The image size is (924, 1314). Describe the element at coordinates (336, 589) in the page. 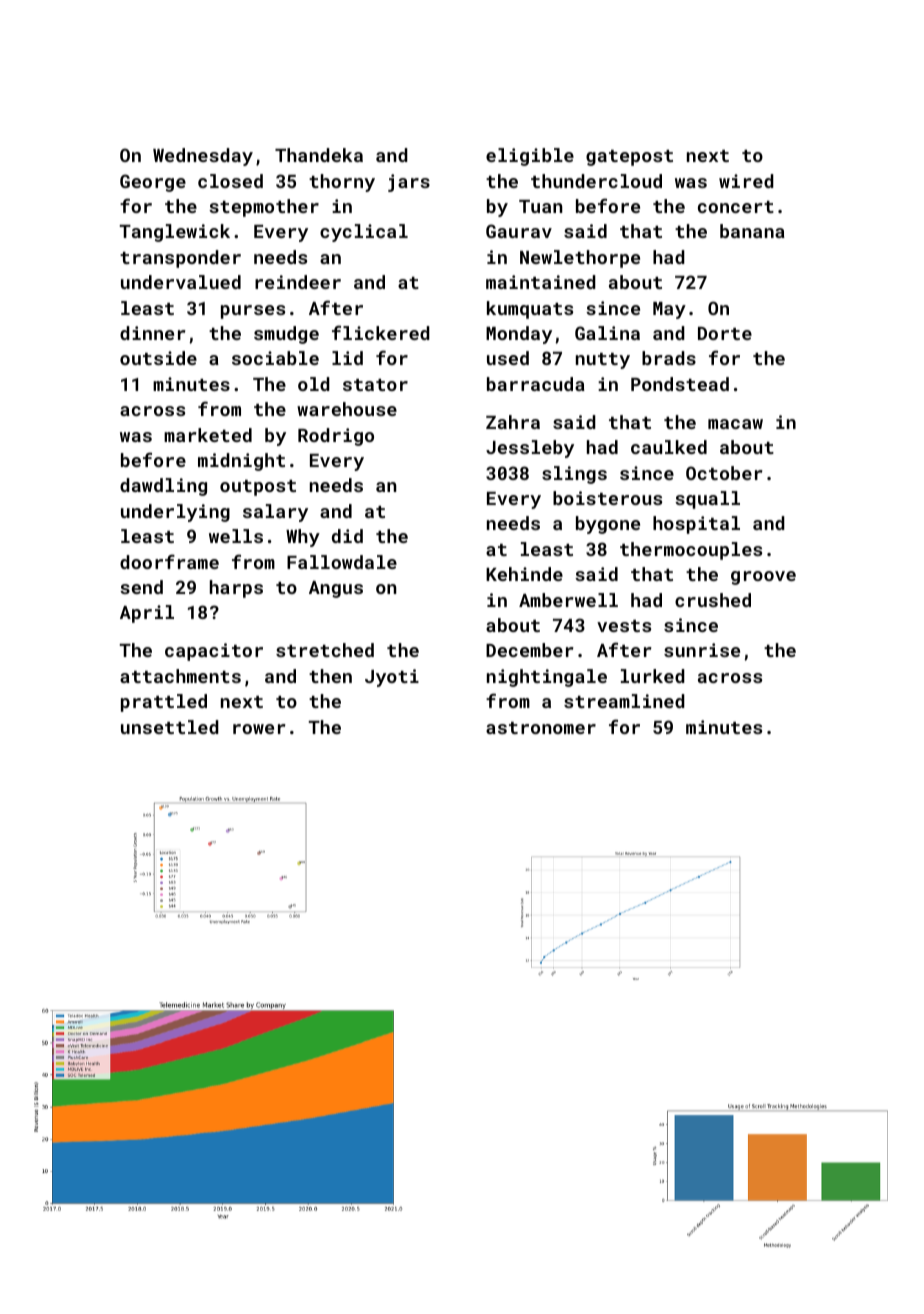

I see `Angus` at that location.
